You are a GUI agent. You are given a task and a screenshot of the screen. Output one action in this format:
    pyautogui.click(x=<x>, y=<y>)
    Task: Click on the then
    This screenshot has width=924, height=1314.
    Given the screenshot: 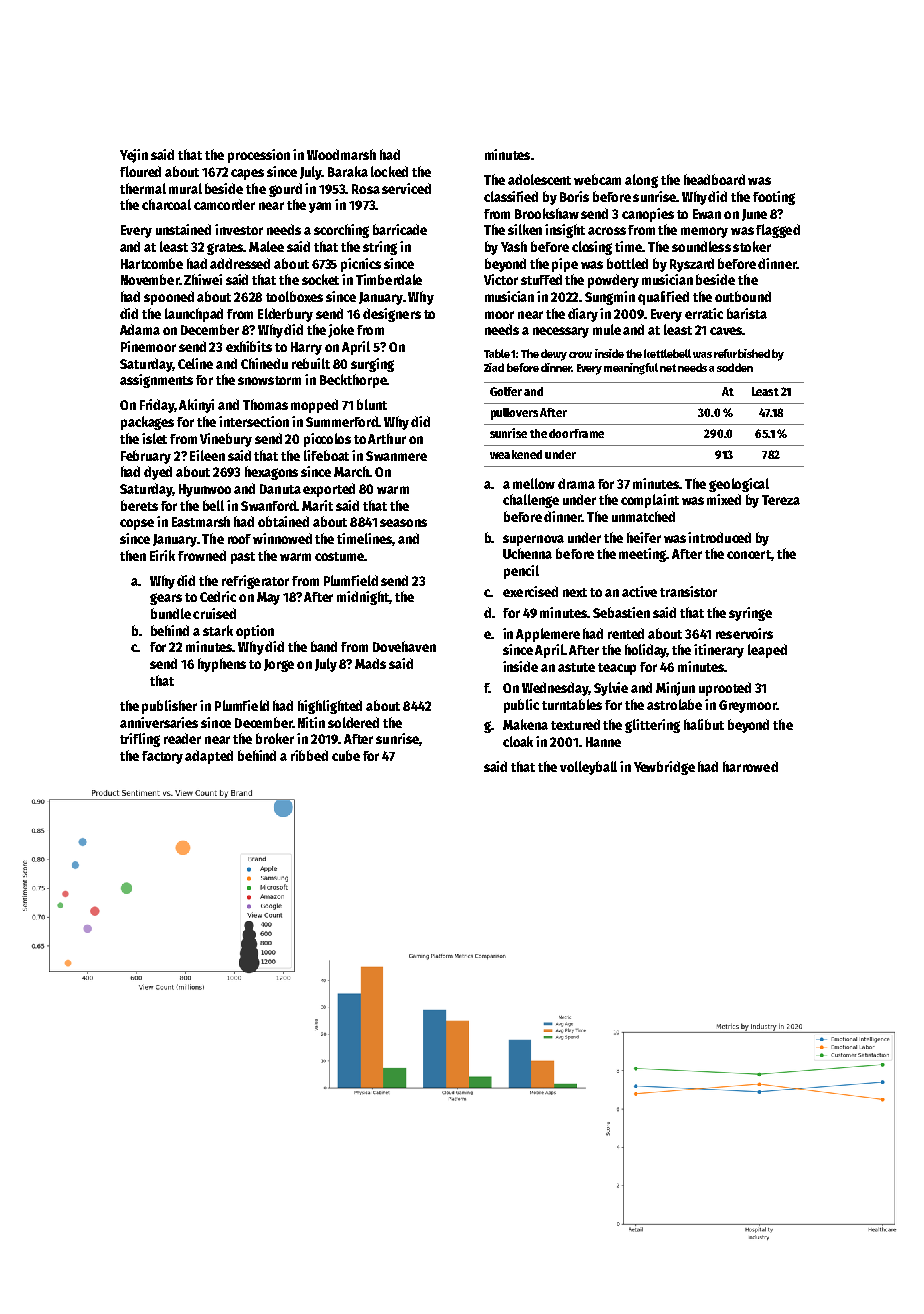 What is the action you would take?
    pyautogui.click(x=133, y=555)
